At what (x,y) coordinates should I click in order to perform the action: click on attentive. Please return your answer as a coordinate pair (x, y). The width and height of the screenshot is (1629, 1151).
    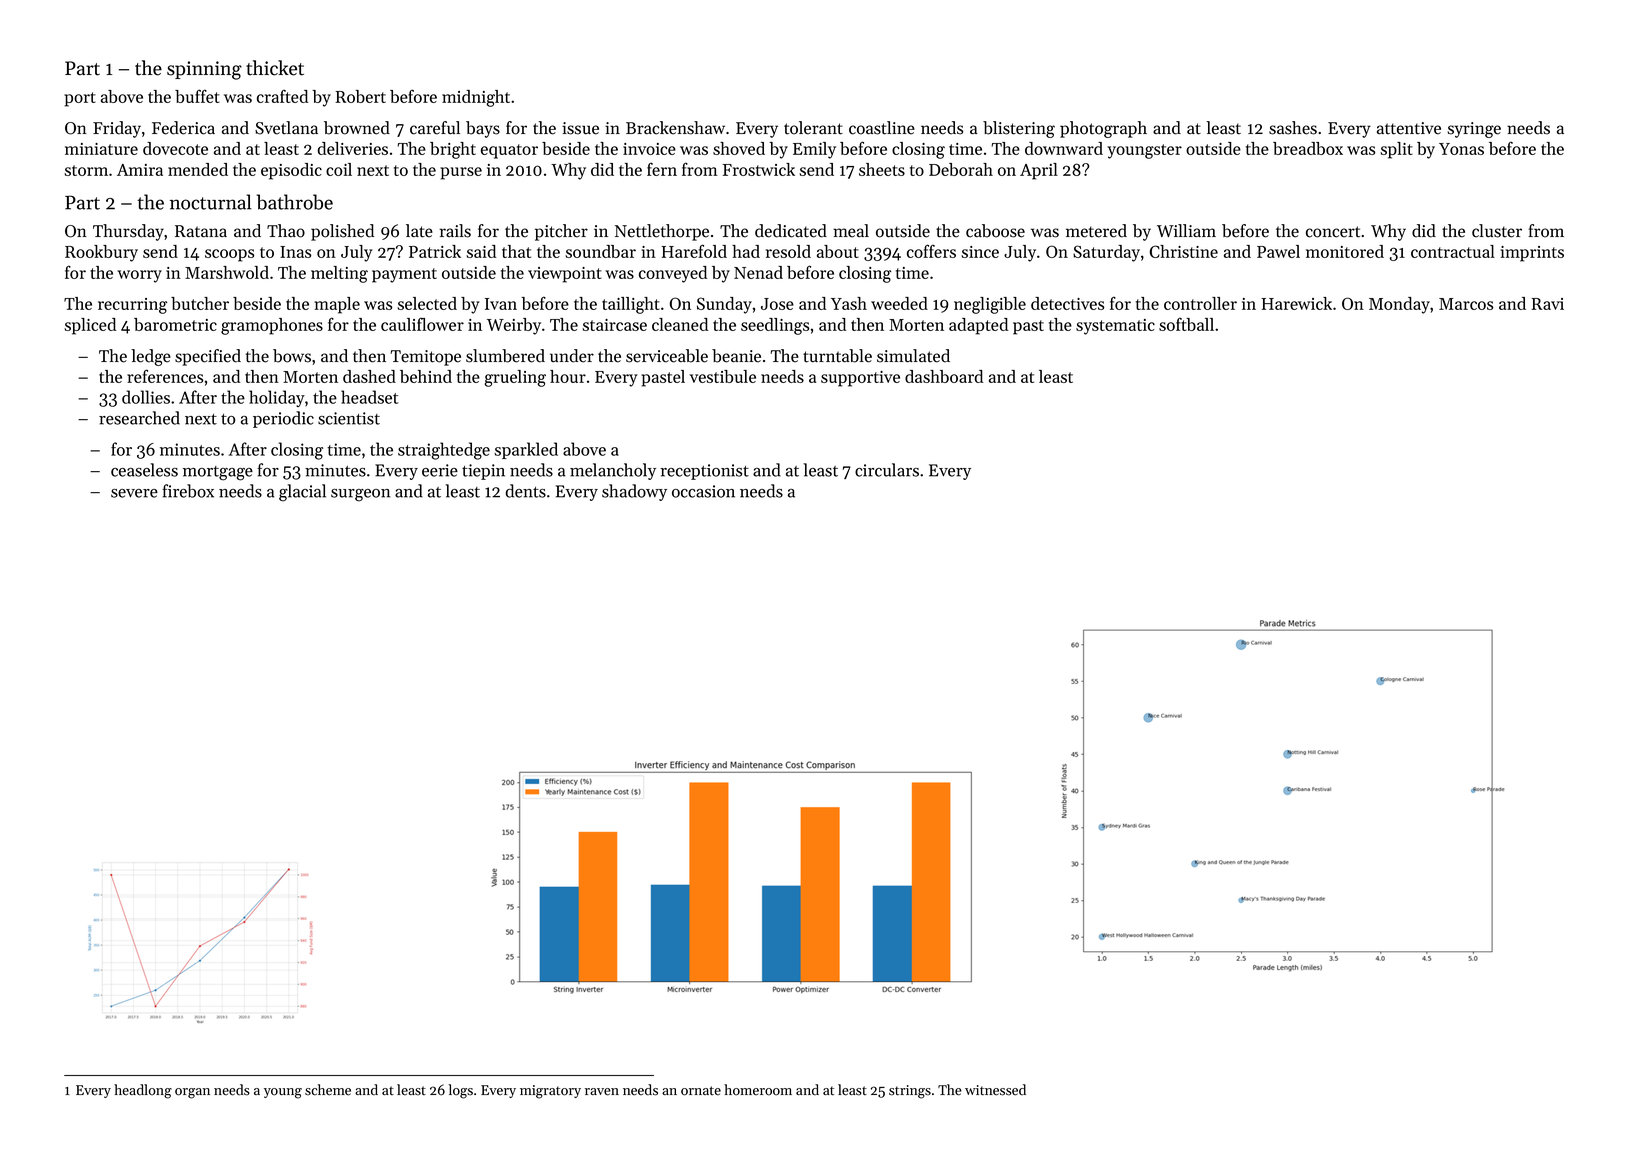
    Looking at the image, I should click on (1409, 128).
